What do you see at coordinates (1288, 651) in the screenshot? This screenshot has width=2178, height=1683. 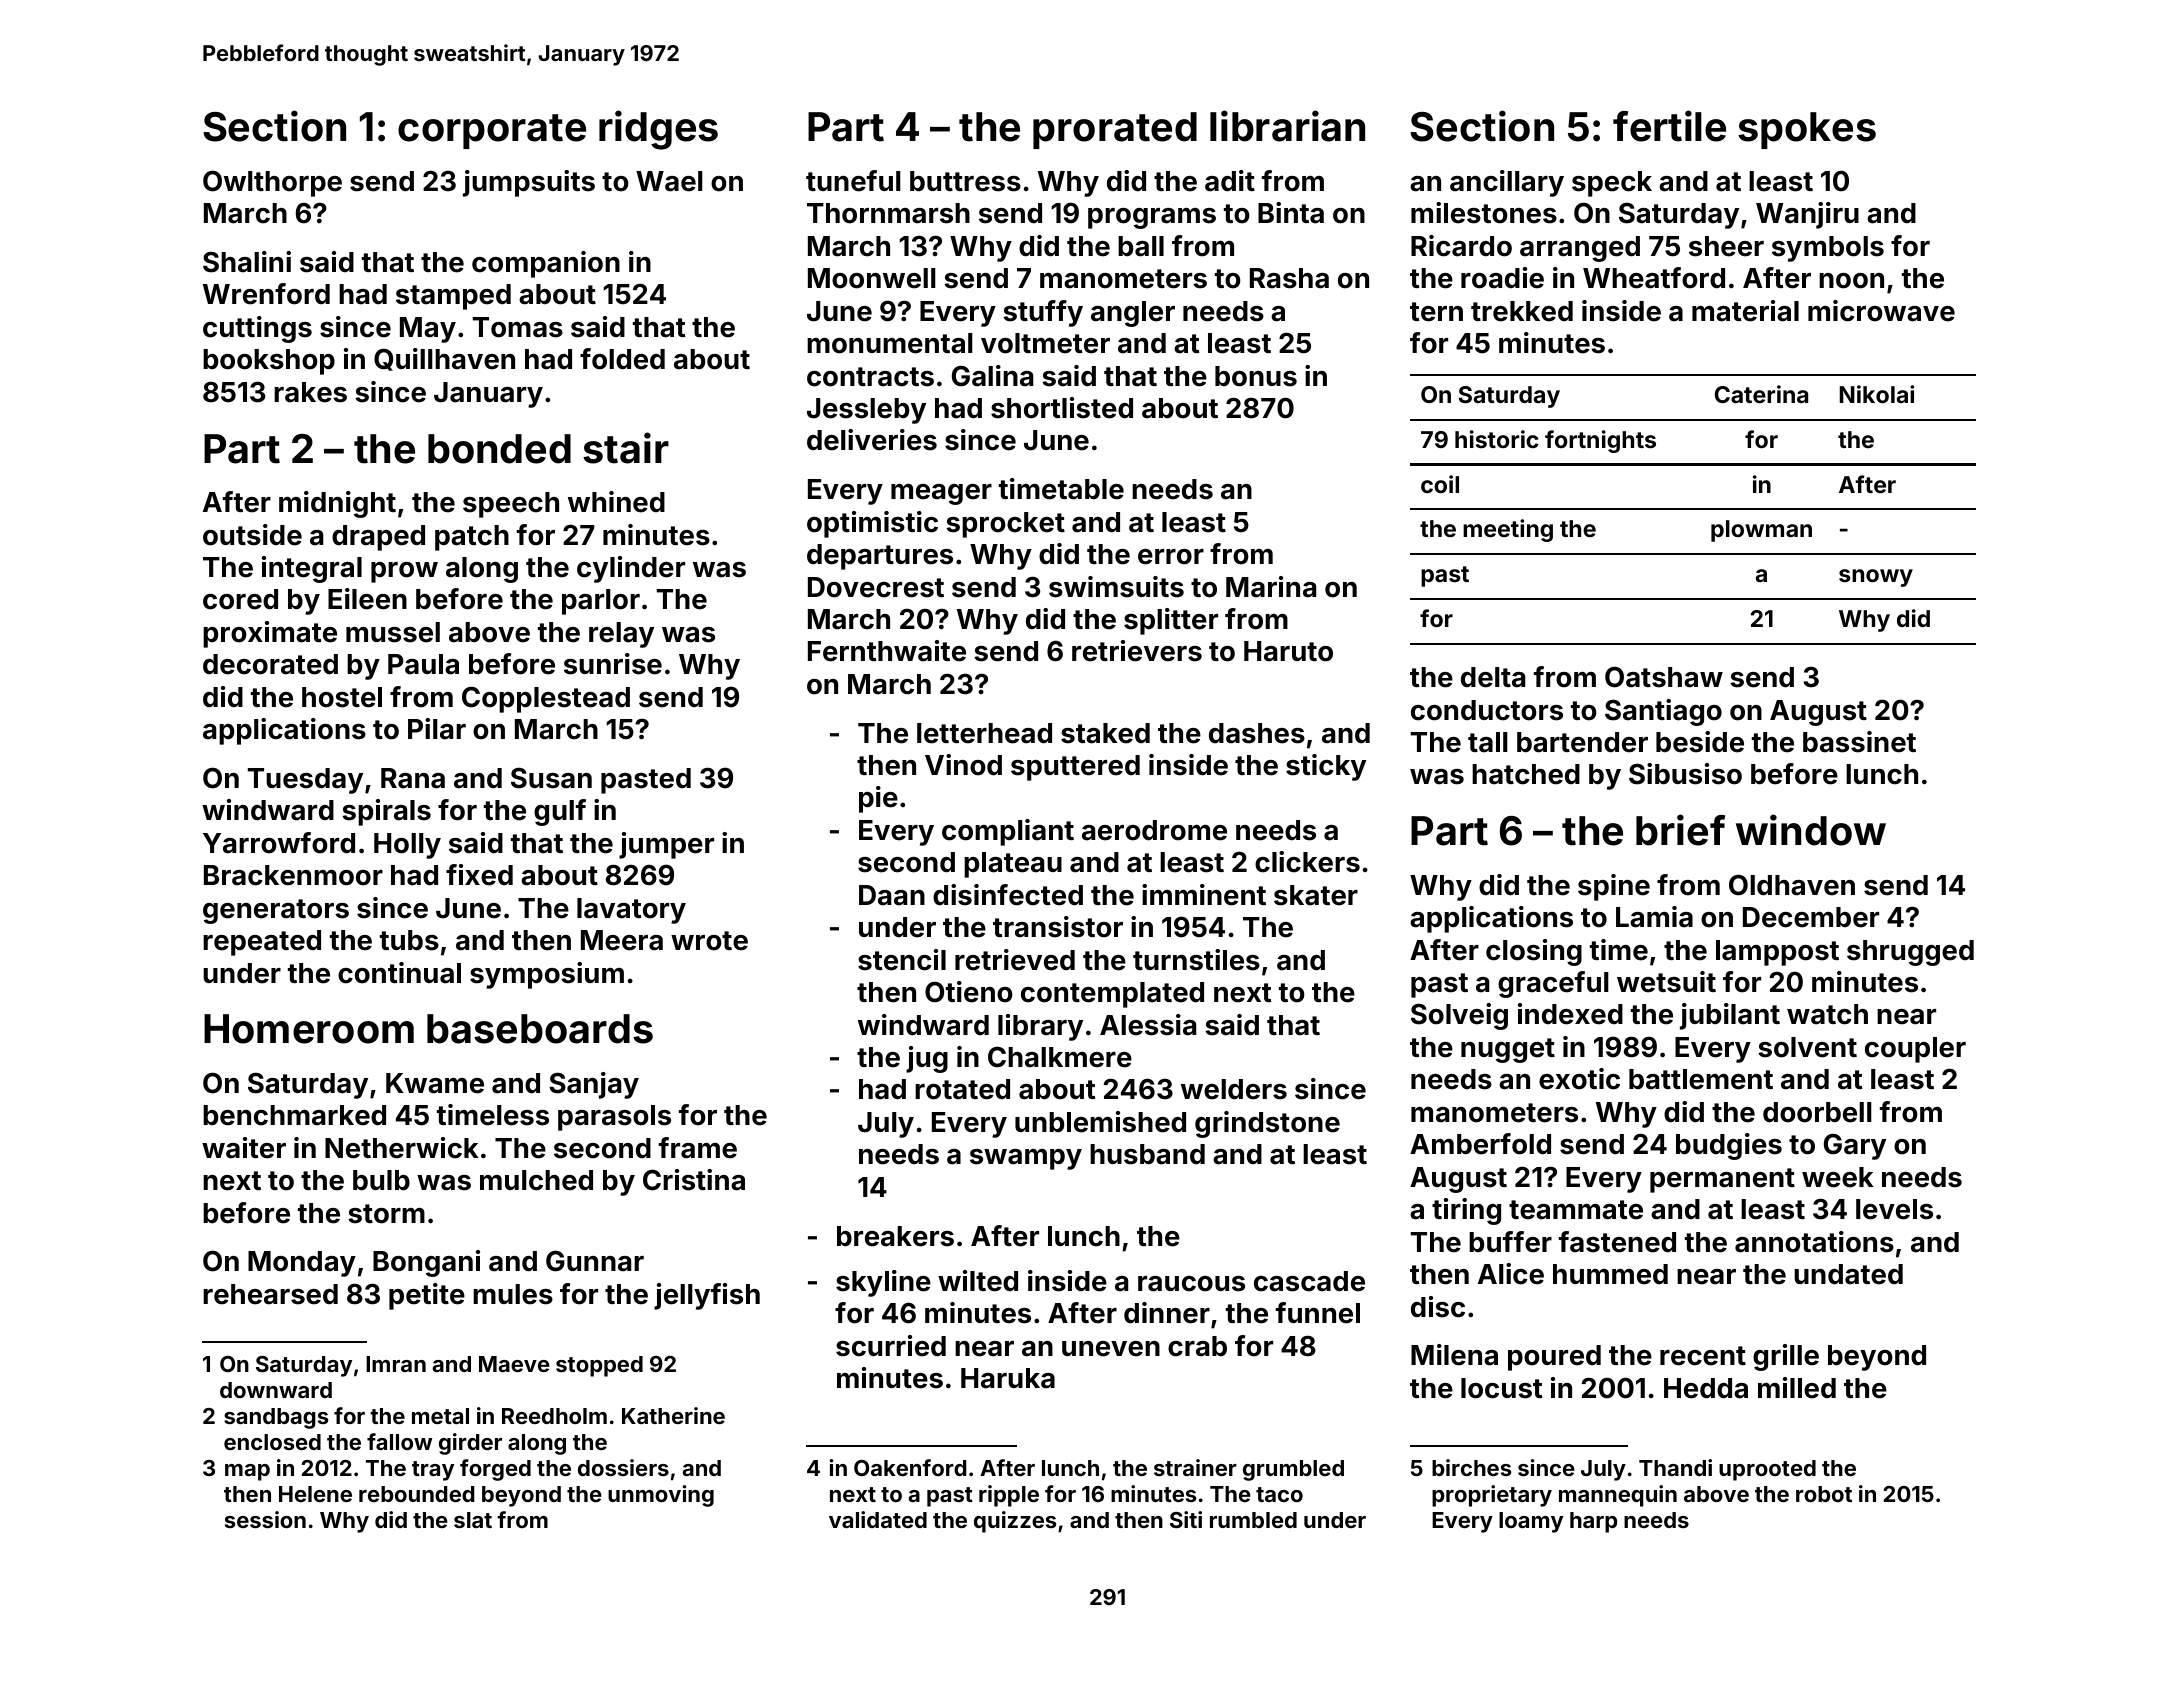 I see `Haruto` at bounding box center [1288, 651].
